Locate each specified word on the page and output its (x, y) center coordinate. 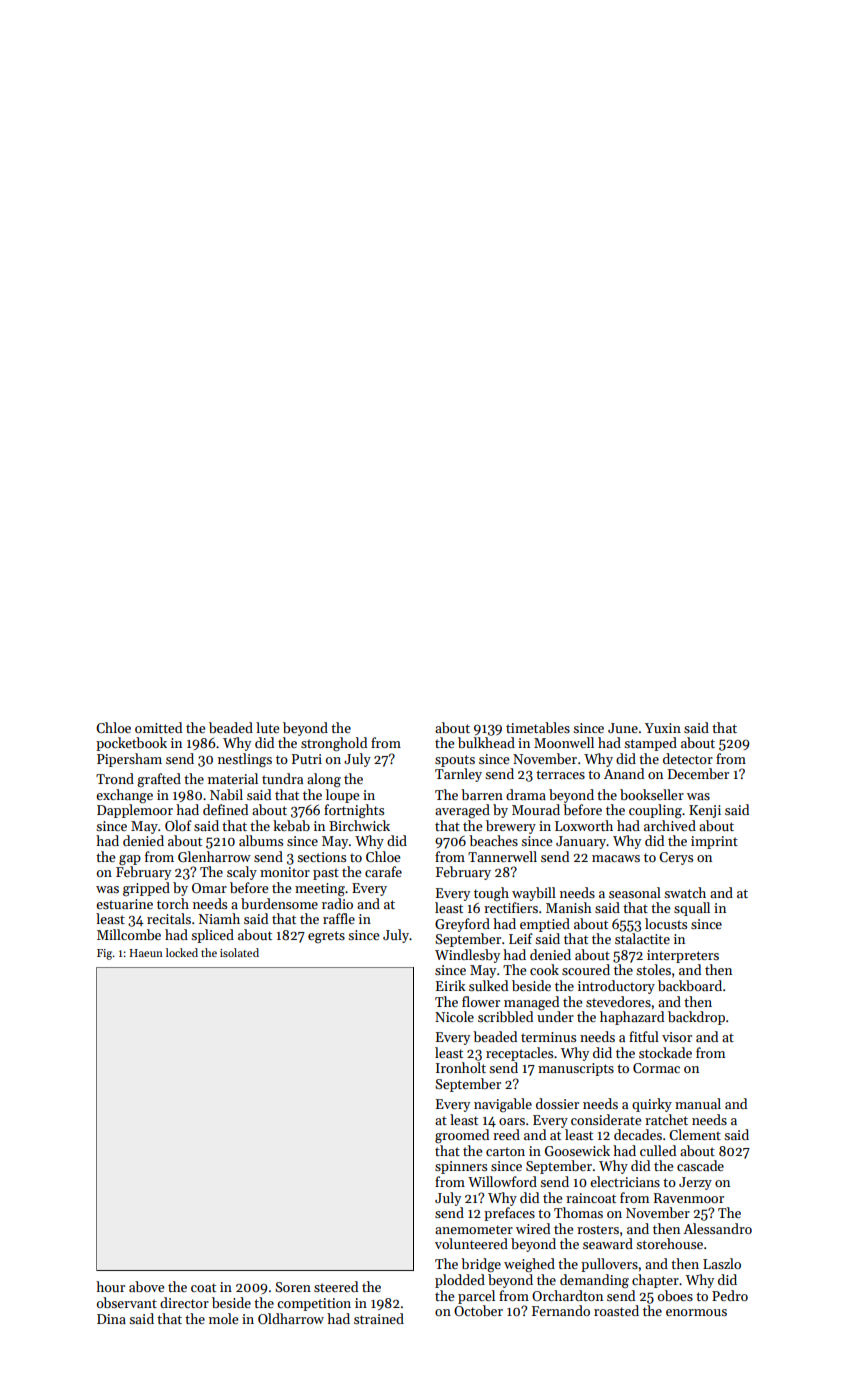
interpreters (683, 956)
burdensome (279, 903)
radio (337, 903)
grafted (159, 780)
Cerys (676, 858)
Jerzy (695, 1183)
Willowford (502, 1181)
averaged (462, 811)
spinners (461, 1167)
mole (223, 1318)
